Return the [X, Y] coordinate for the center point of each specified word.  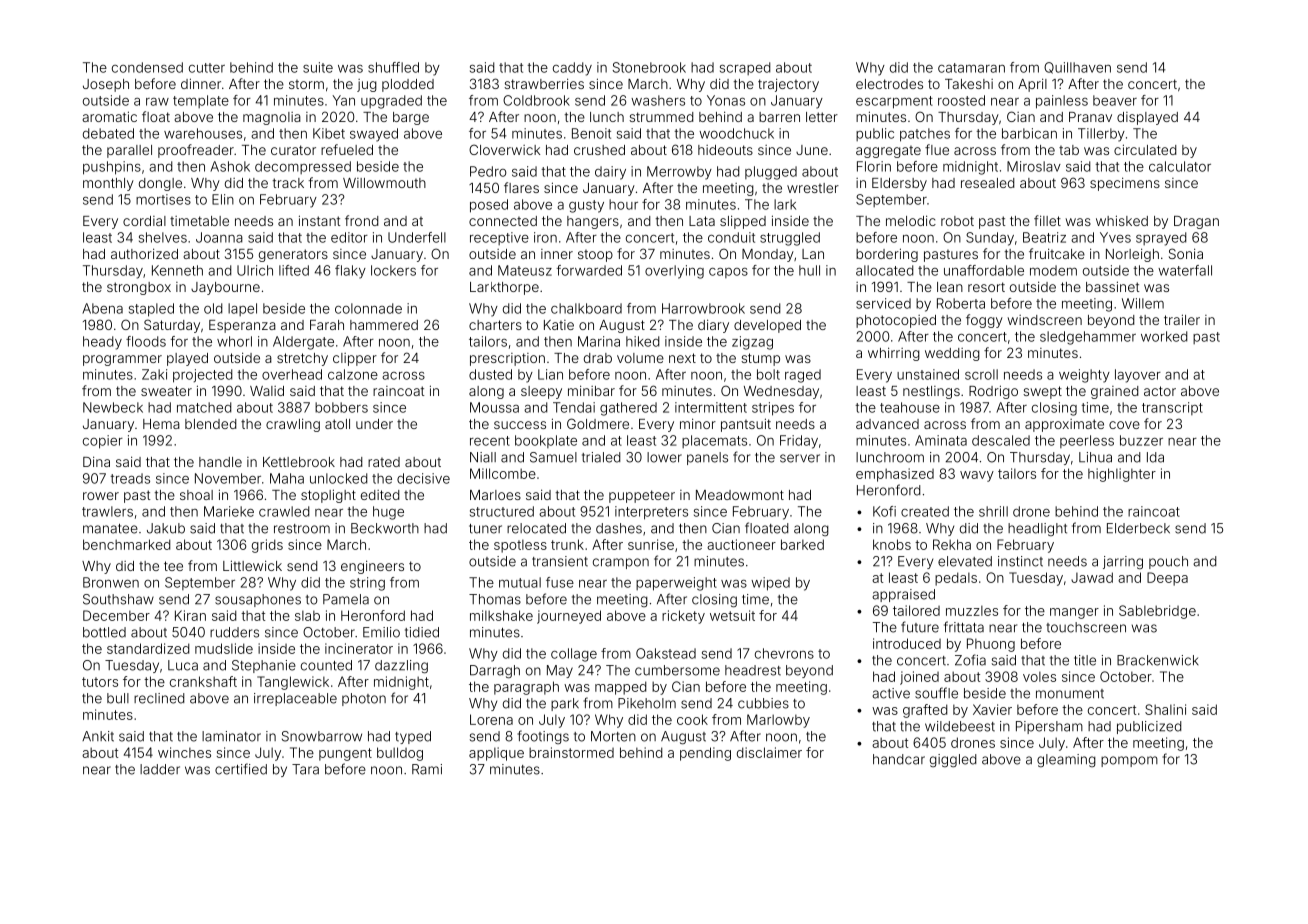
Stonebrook [649, 67]
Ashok [230, 166]
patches [925, 135]
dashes [619, 528]
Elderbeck [1138, 528]
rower [101, 496]
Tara [305, 769]
